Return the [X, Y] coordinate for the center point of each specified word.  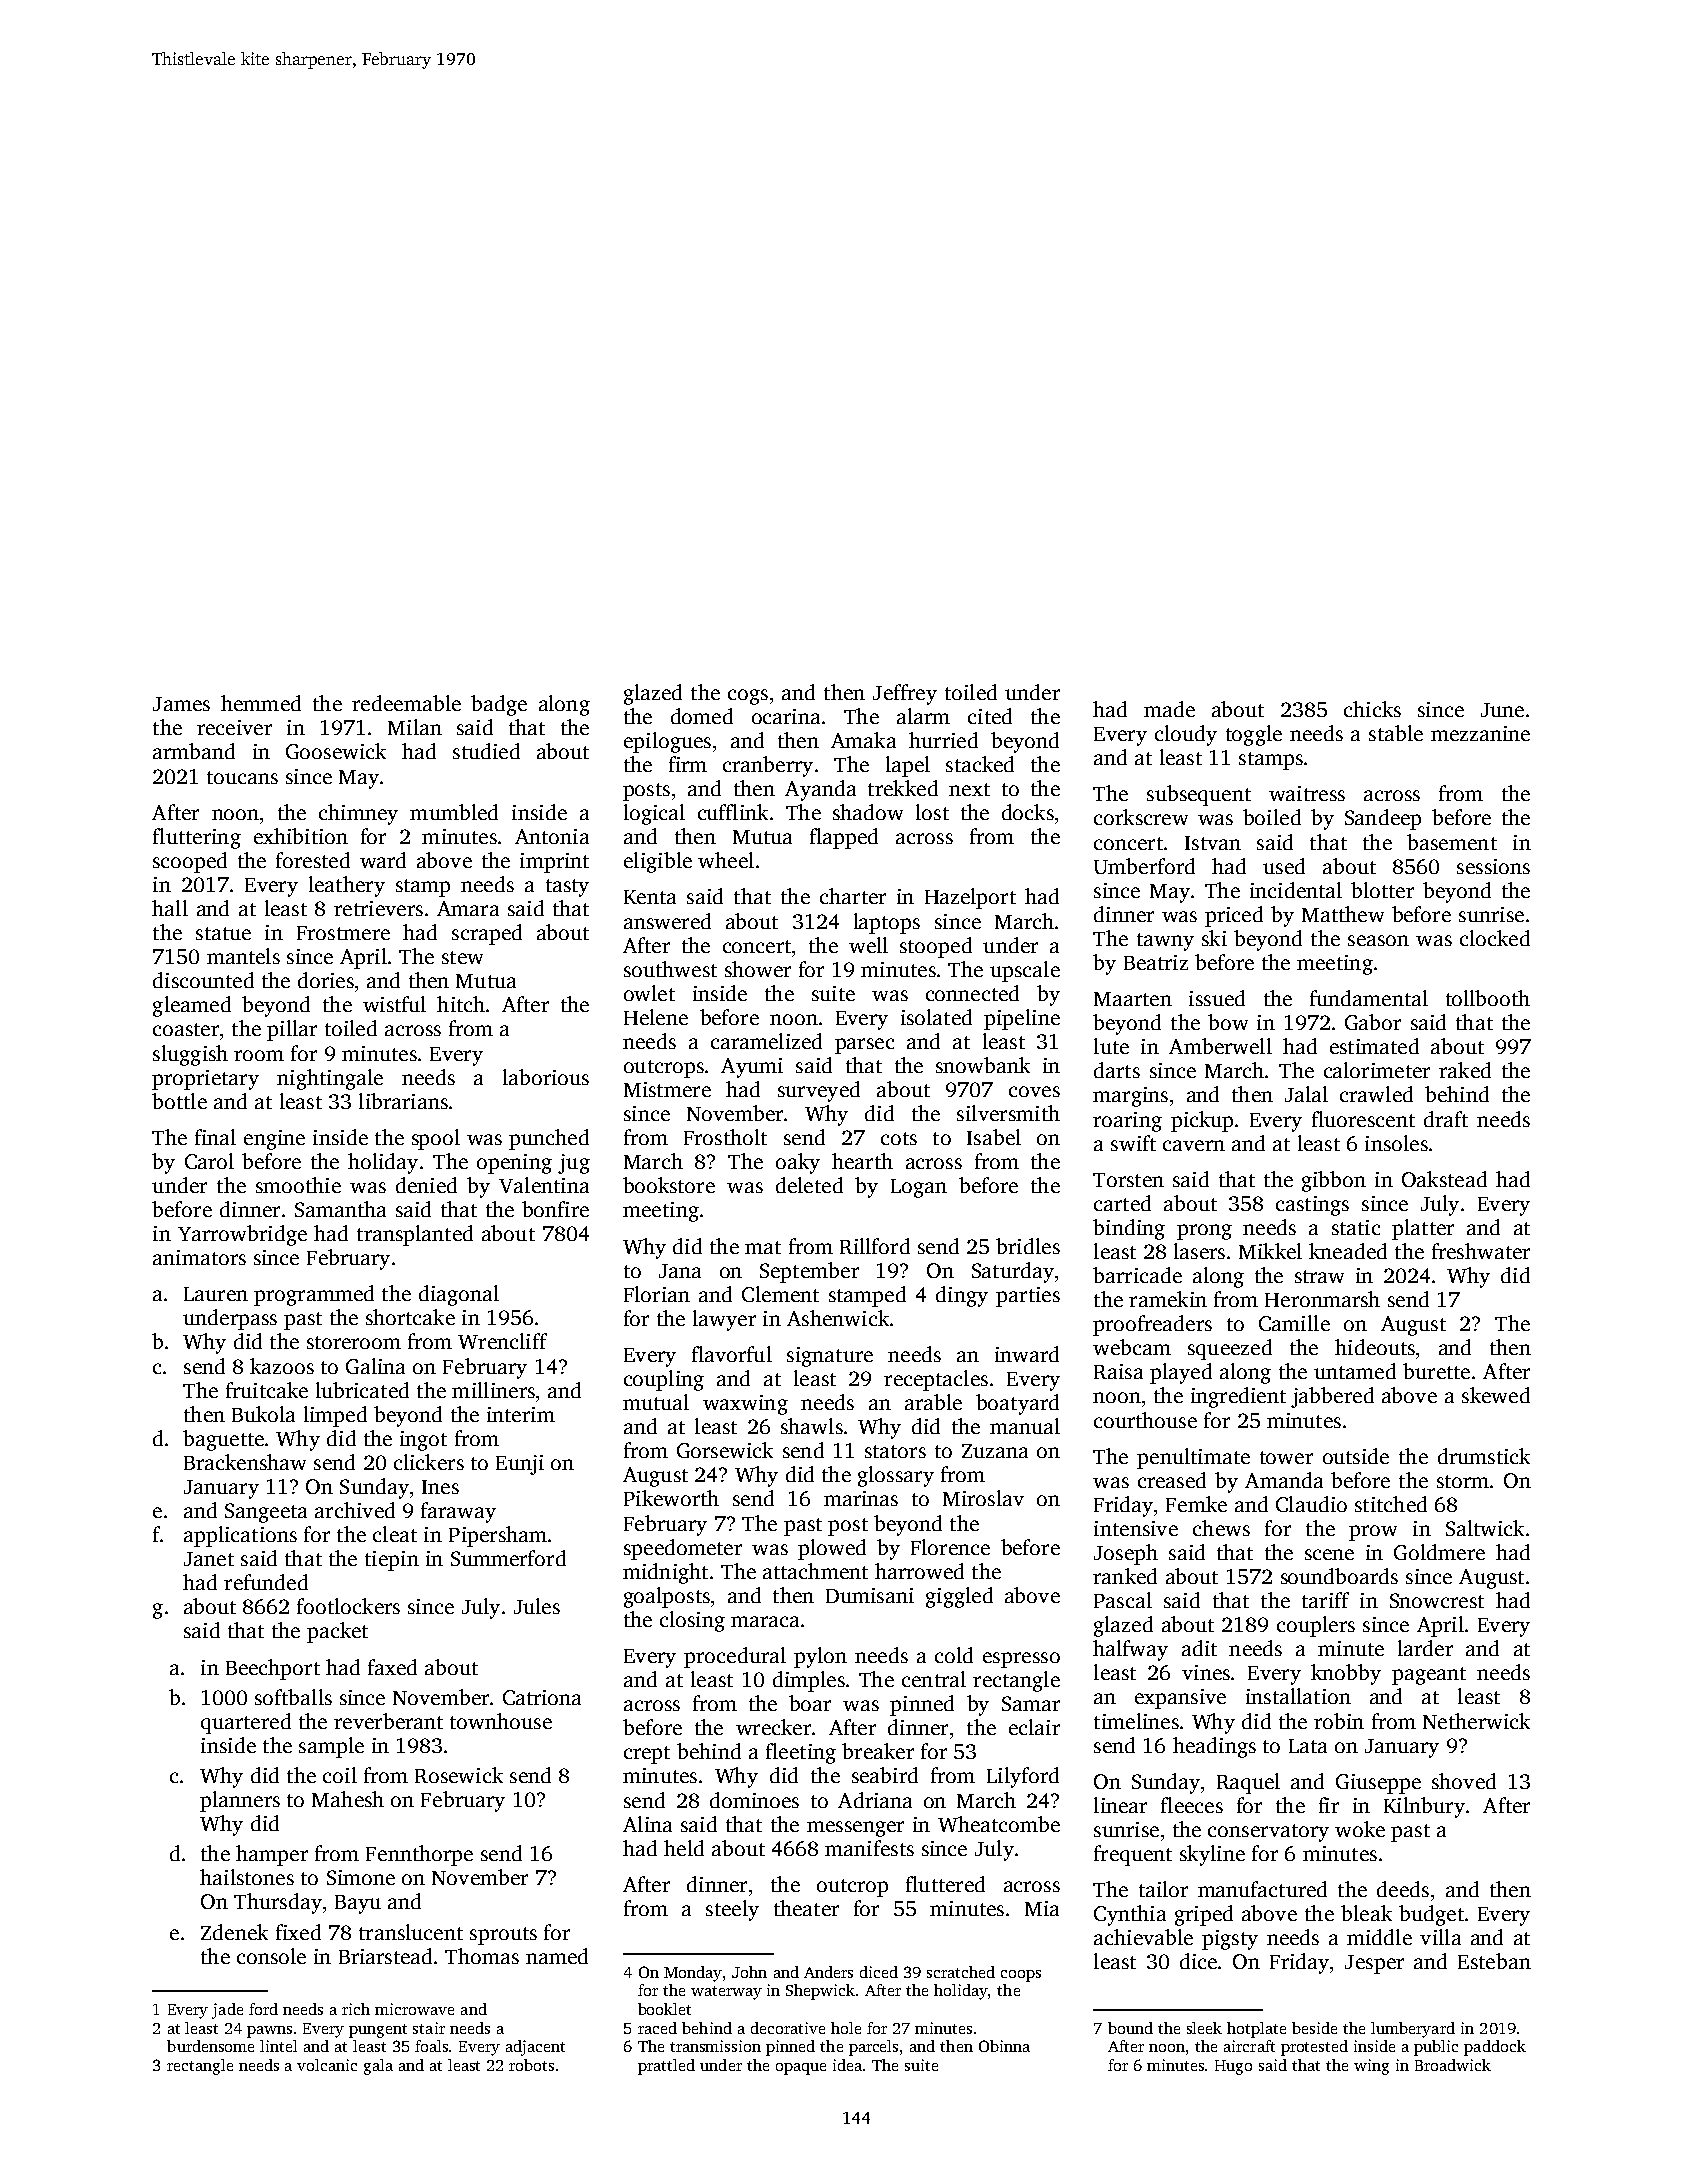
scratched [961, 1972]
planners [240, 1801]
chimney [358, 814]
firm [688, 764]
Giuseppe [1378, 1784]
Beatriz [1156, 962]
